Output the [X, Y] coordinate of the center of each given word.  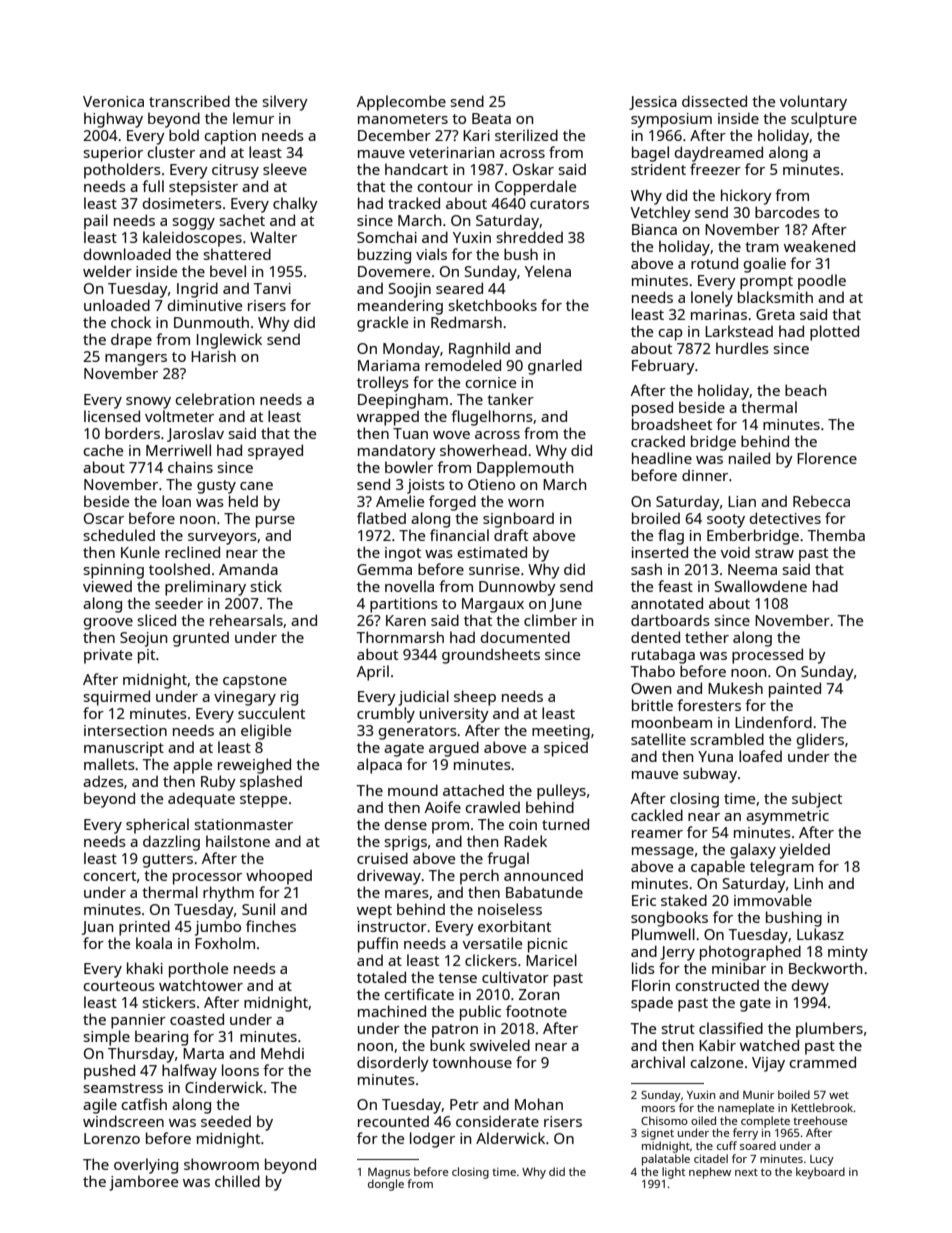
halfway [189, 1072]
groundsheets [491, 656]
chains [190, 467]
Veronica [113, 101]
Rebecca [821, 501]
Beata [491, 118]
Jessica [653, 103]
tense [457, 978]
